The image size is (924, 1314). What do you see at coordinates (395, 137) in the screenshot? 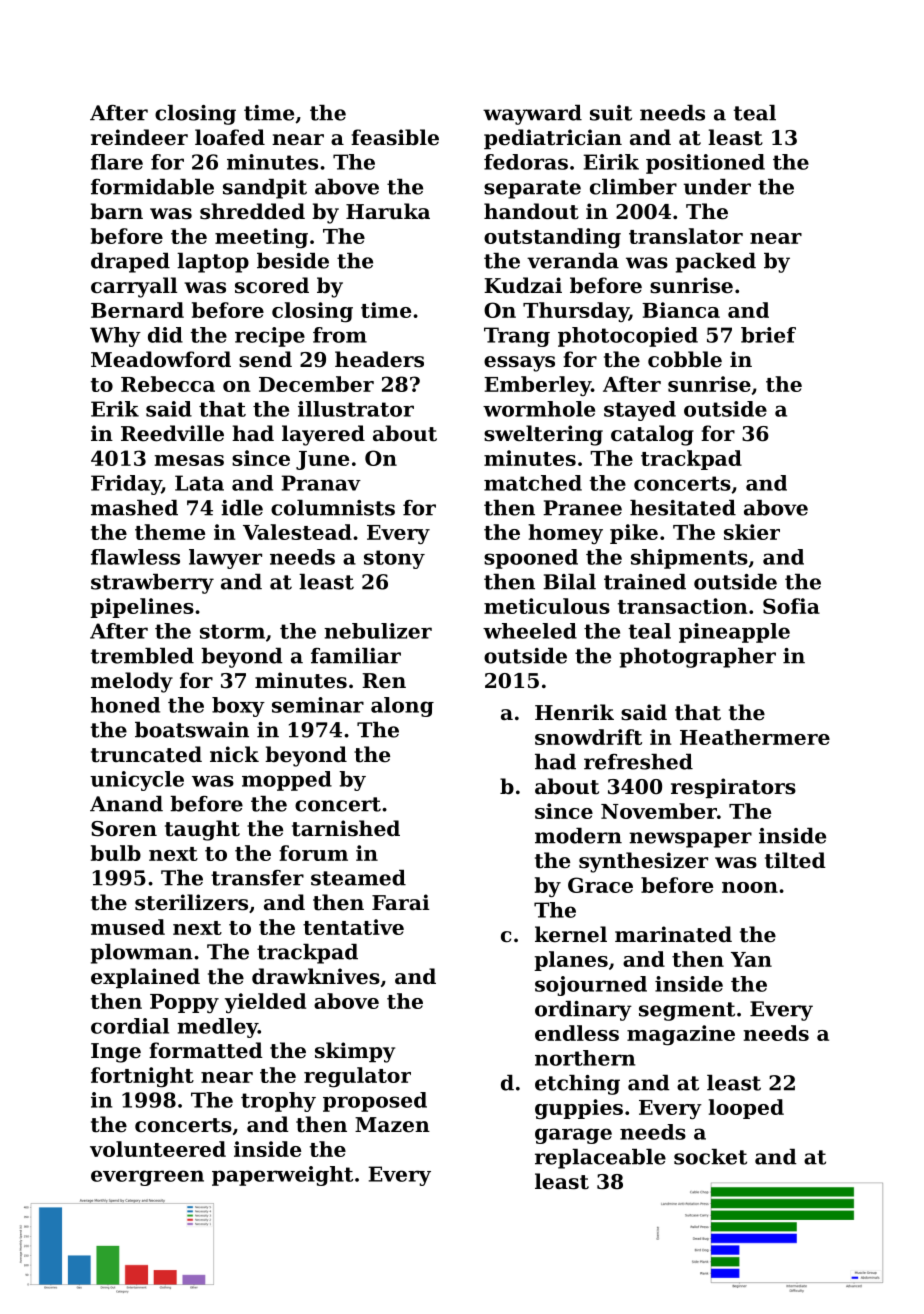
I see `feasible` at bounding box center [395, 137].
